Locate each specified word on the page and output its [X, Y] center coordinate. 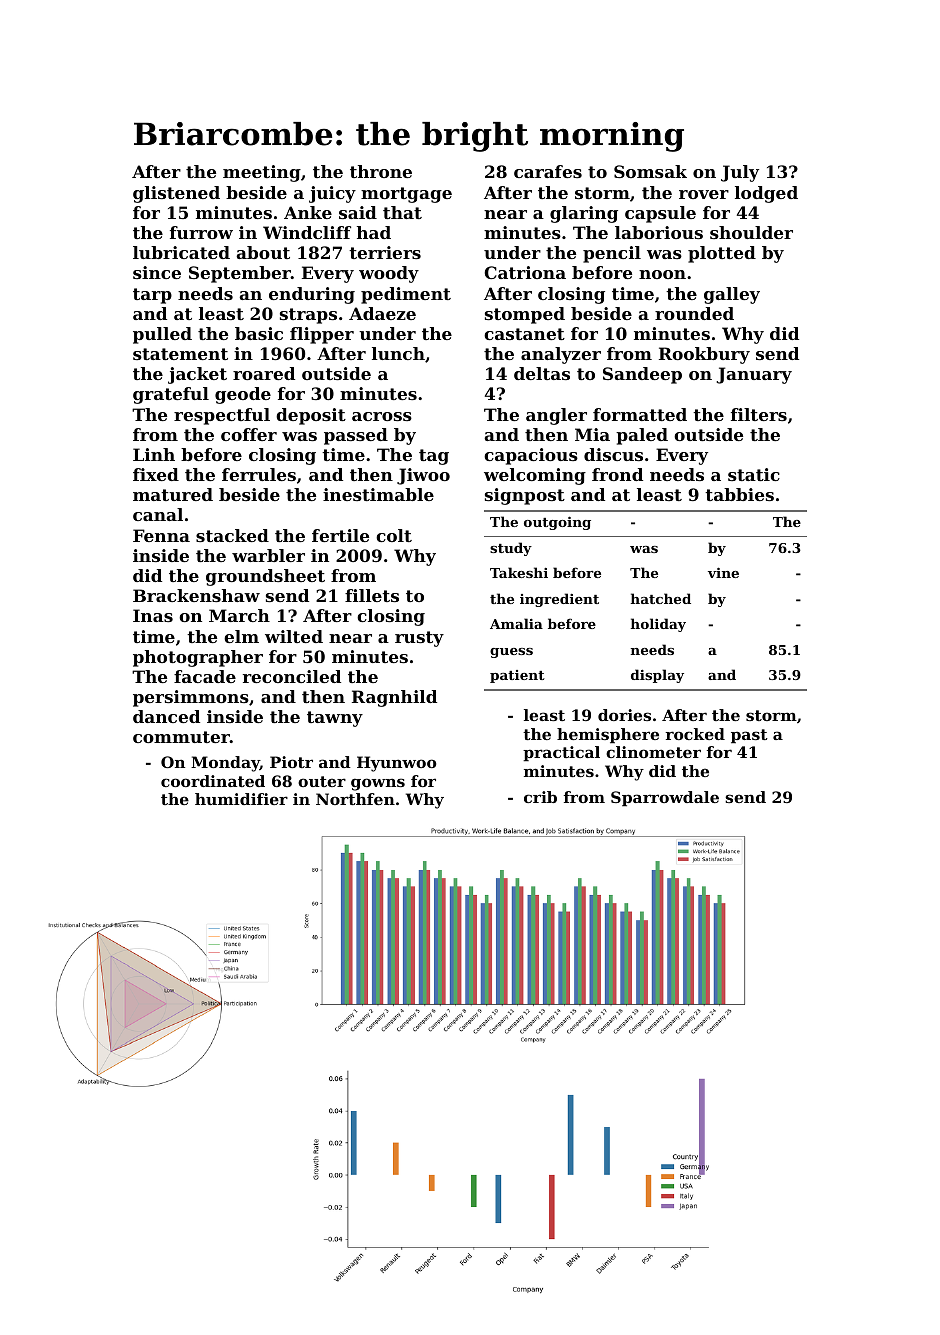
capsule [660, 214]
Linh [154, 454]
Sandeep [642, 375]
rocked [695, 734]
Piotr [291, 762]
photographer [198, 658]
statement [180, 354]
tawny [335, 719]
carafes [548, 171]
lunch [398, 353]
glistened [176, 194]
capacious [531, 456]
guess [511, 653]
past [749, 736]
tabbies [739, 494]
